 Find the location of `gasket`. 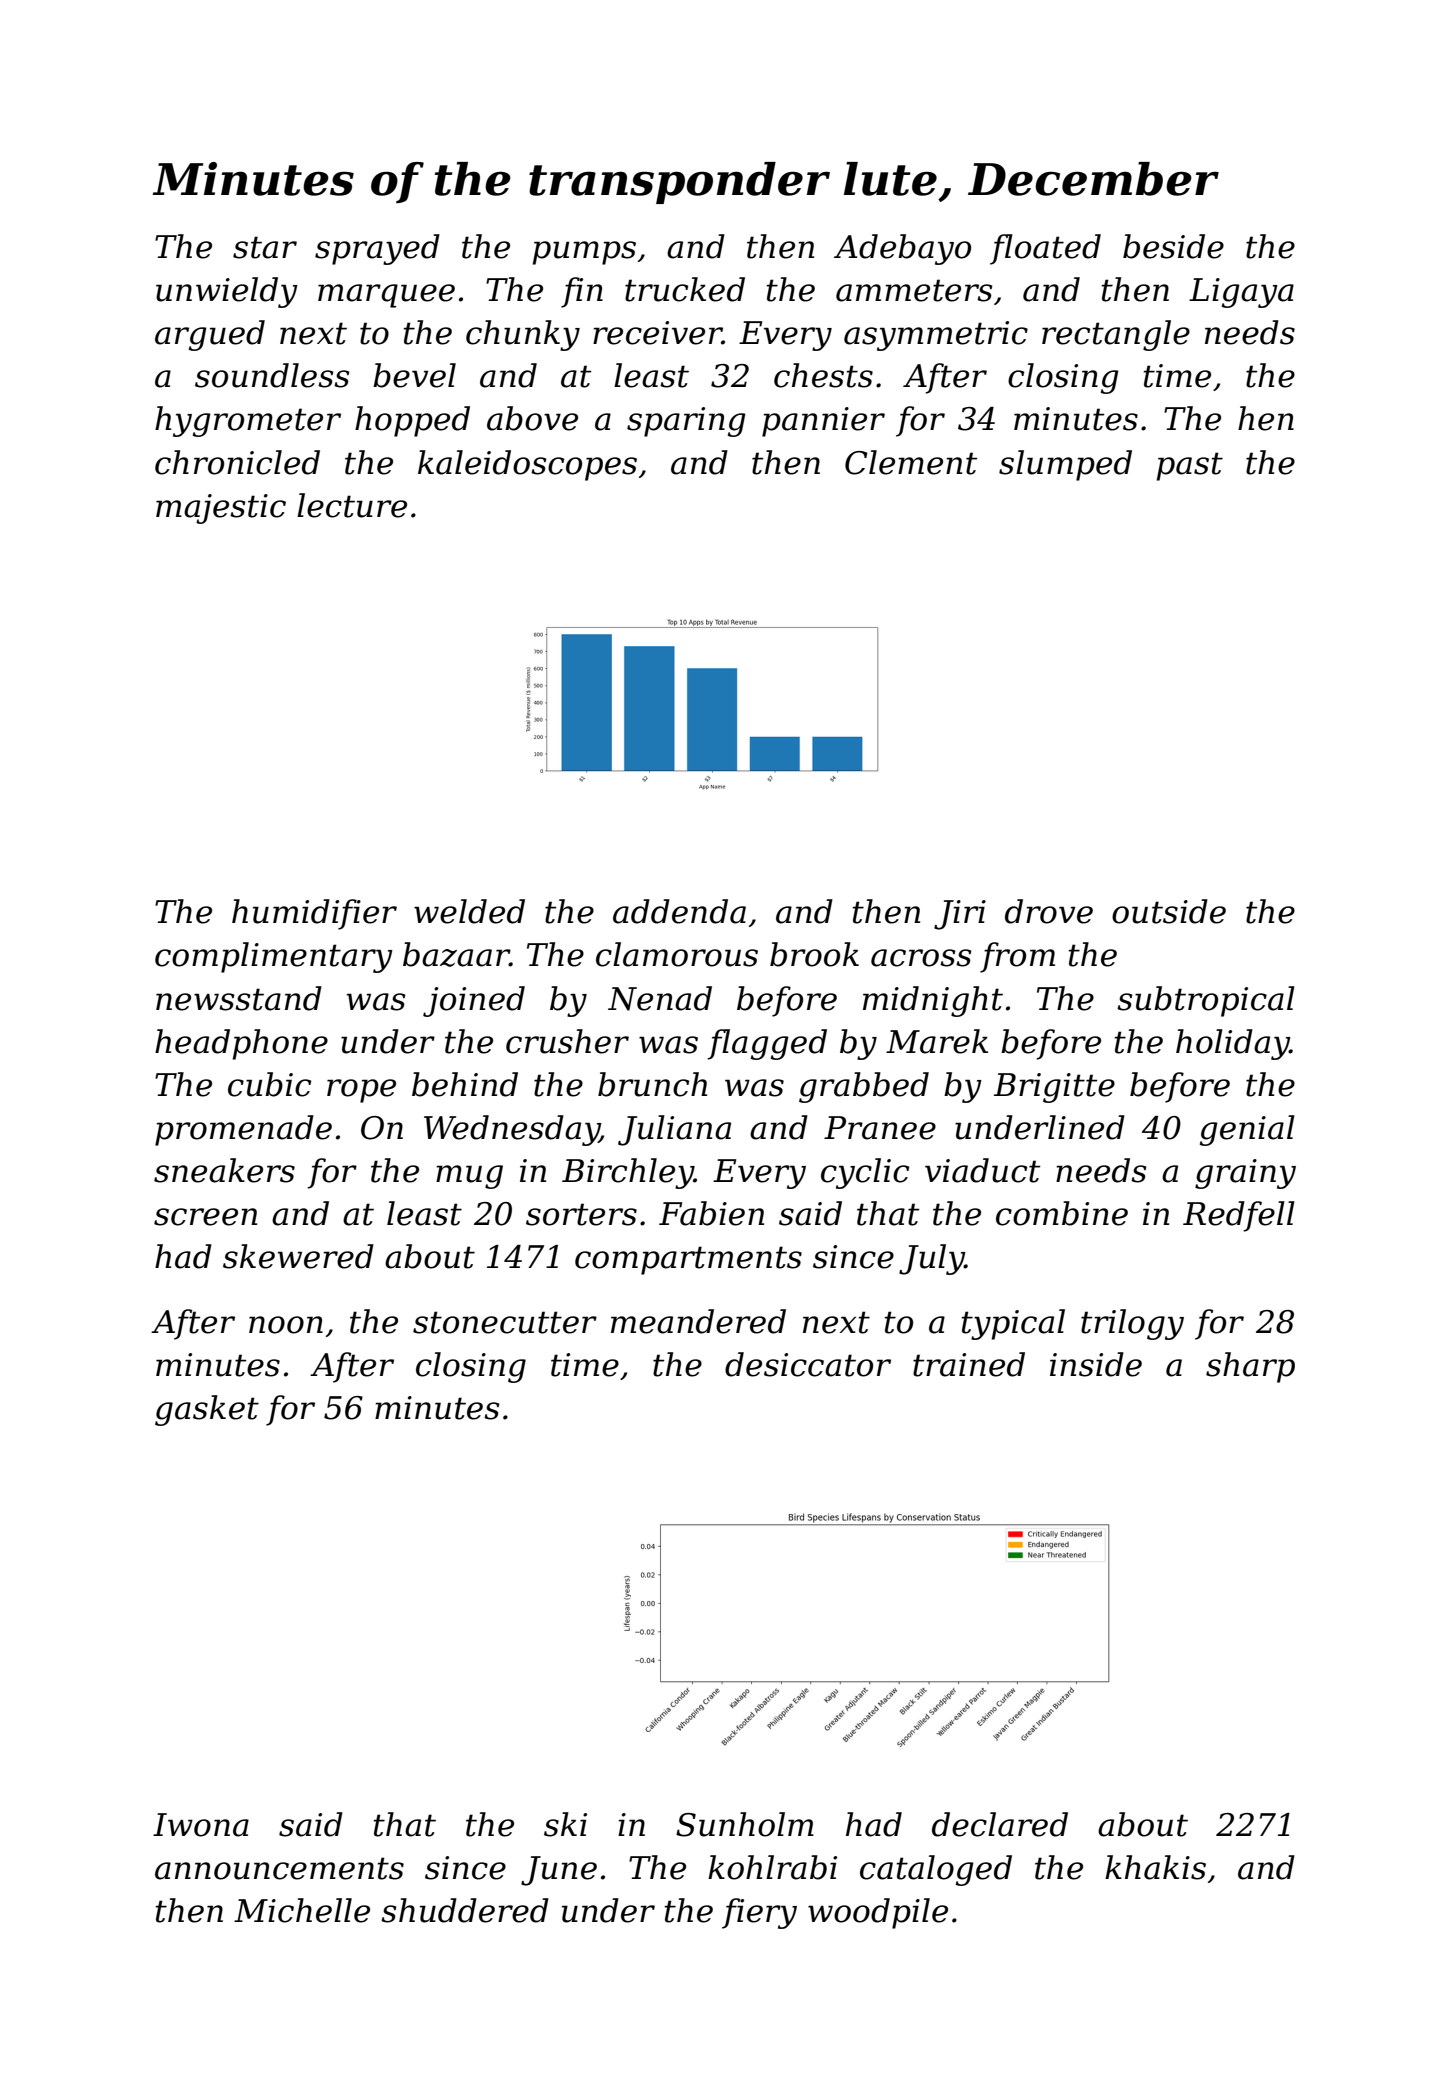

gasket is located at coordinates (207, 1410).
